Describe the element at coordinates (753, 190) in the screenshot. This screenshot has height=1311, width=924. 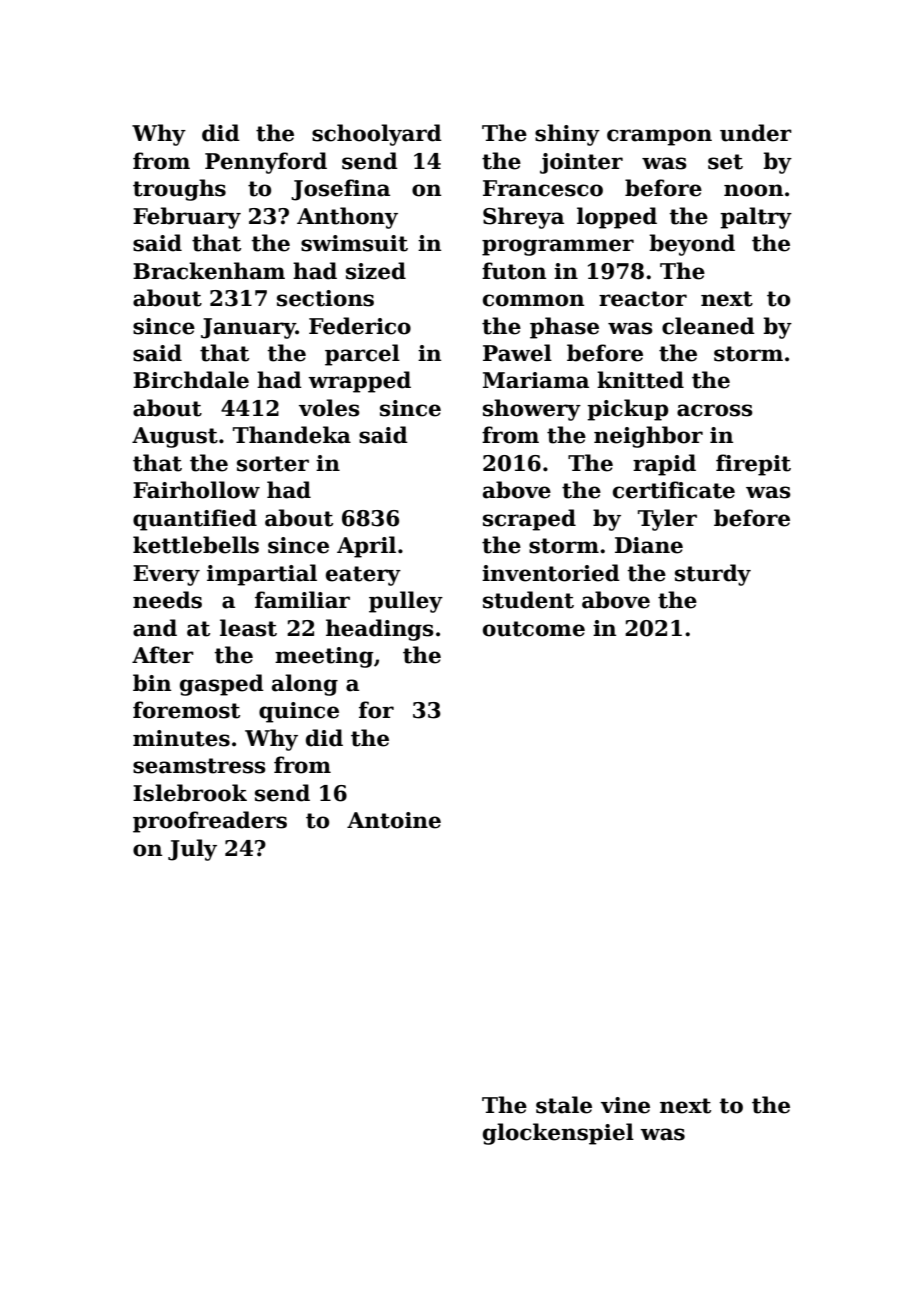
I see `noon` at that location.
